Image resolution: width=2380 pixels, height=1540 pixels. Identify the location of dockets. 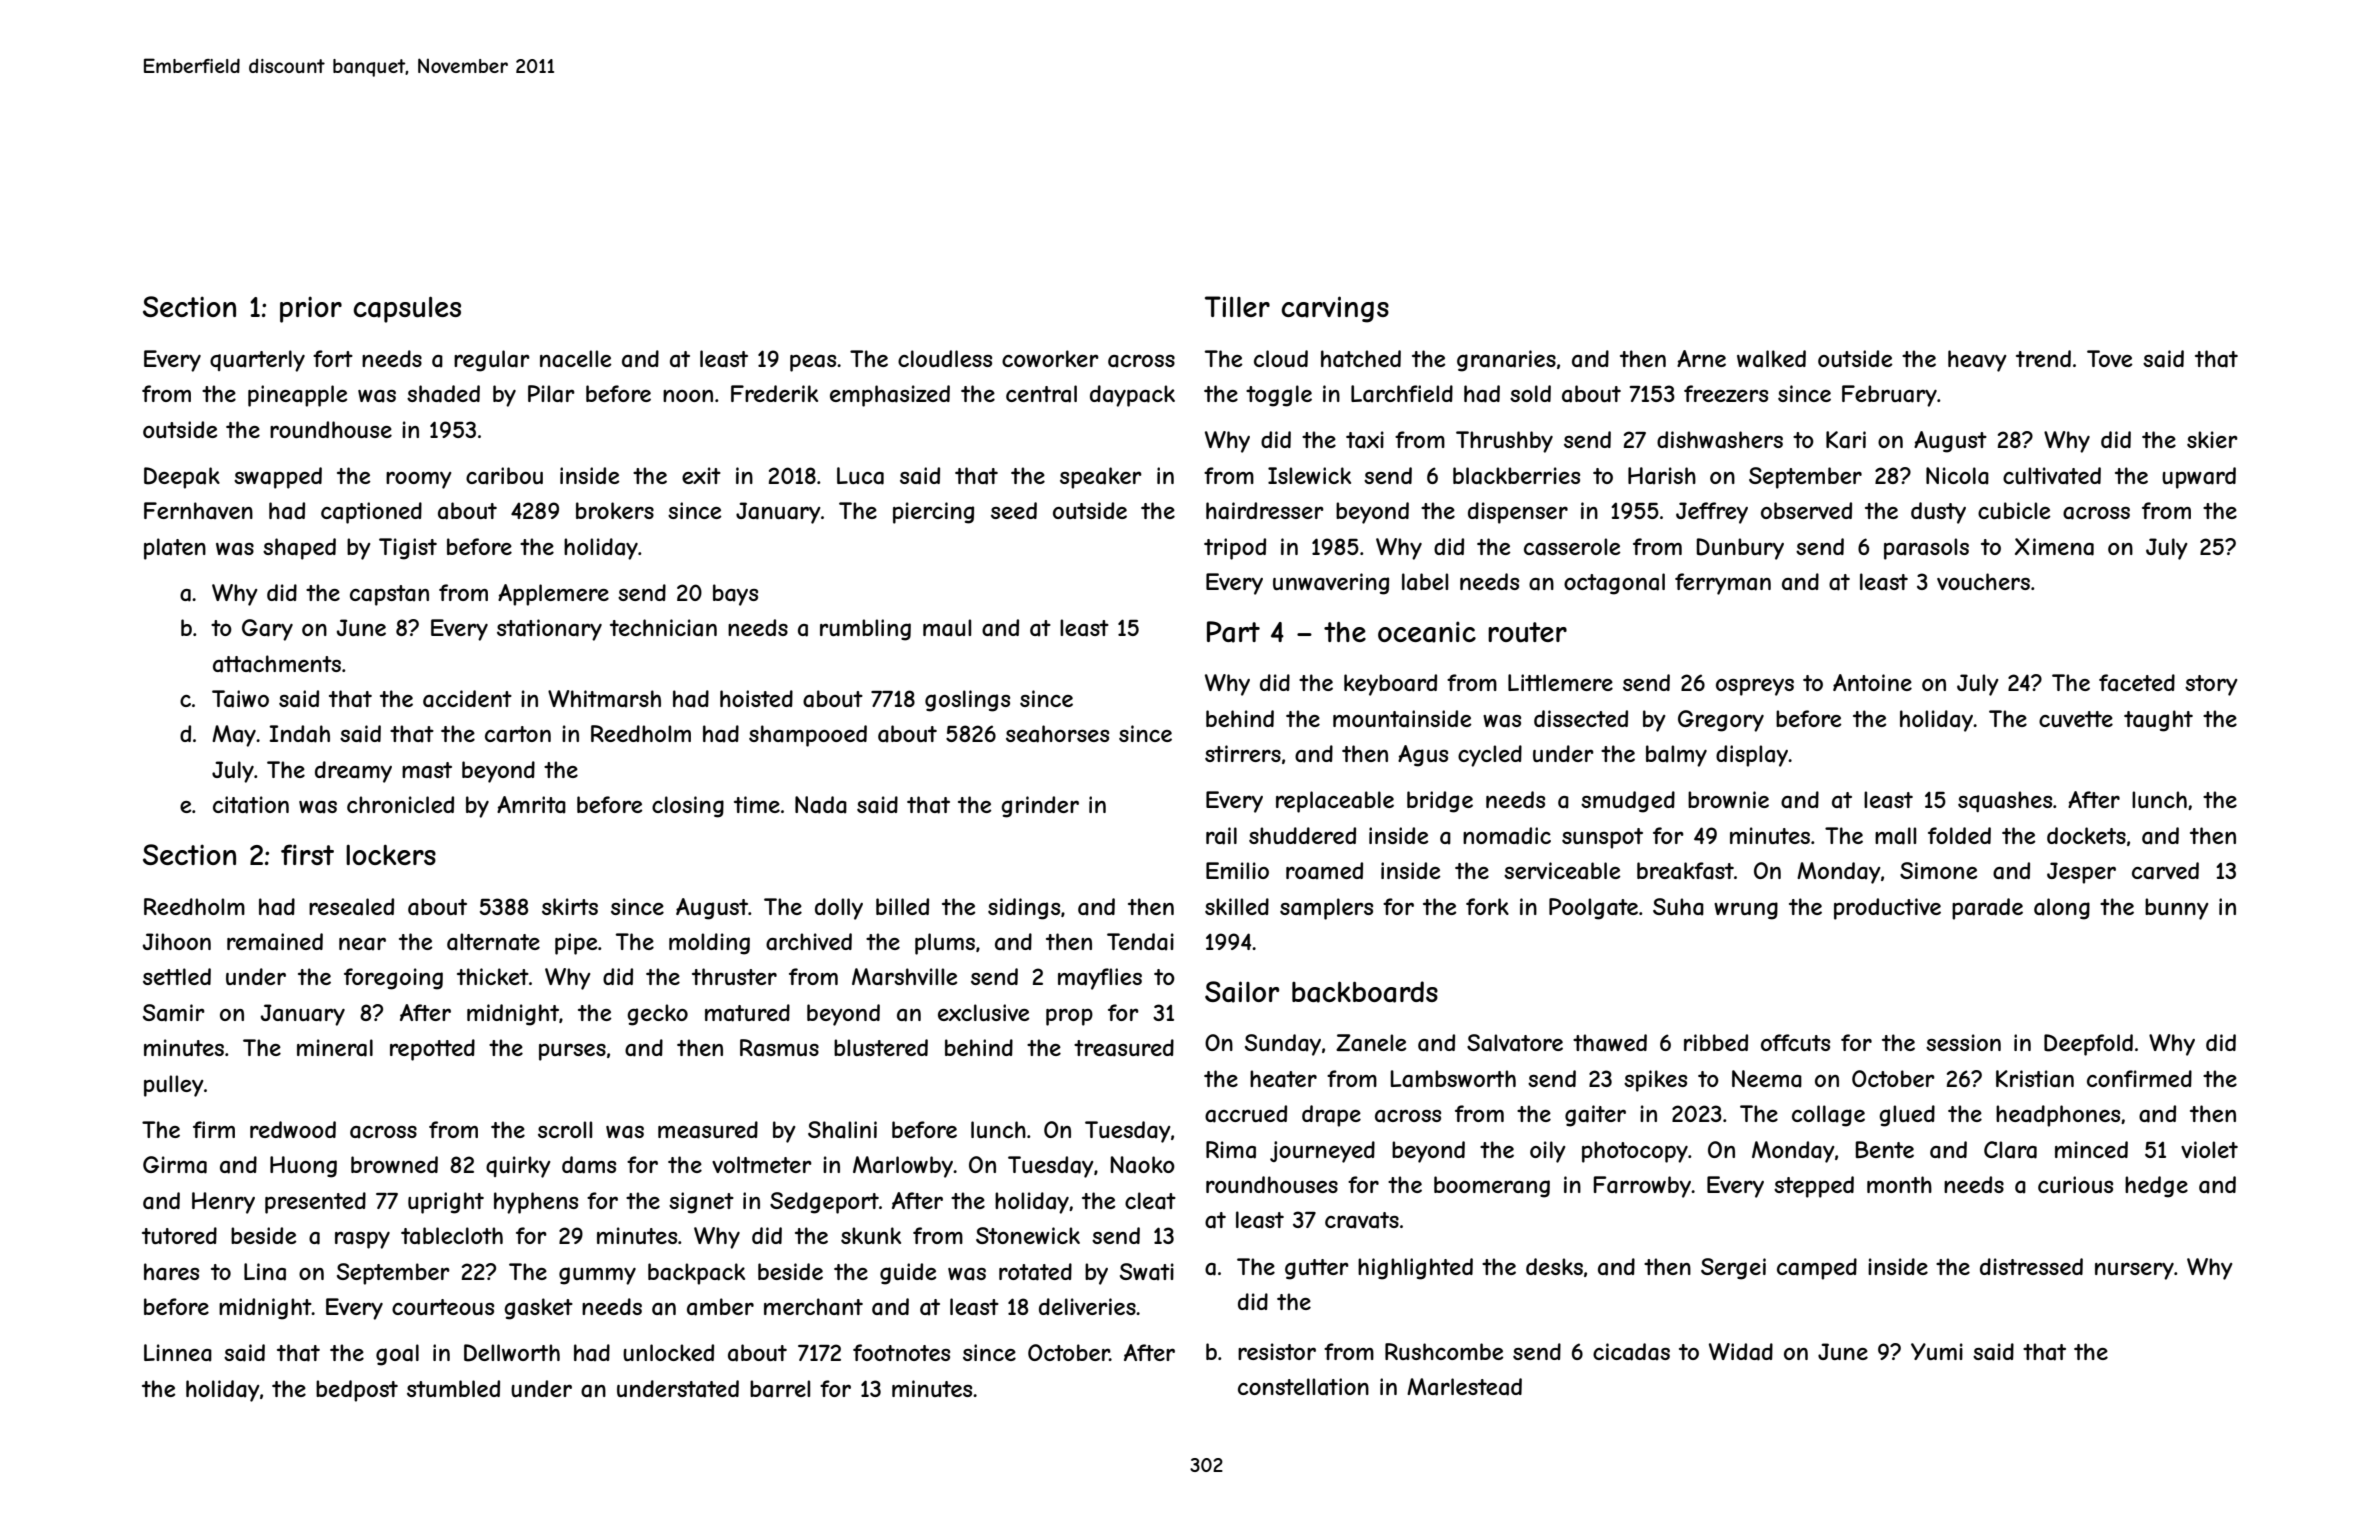
(2086, 835).
